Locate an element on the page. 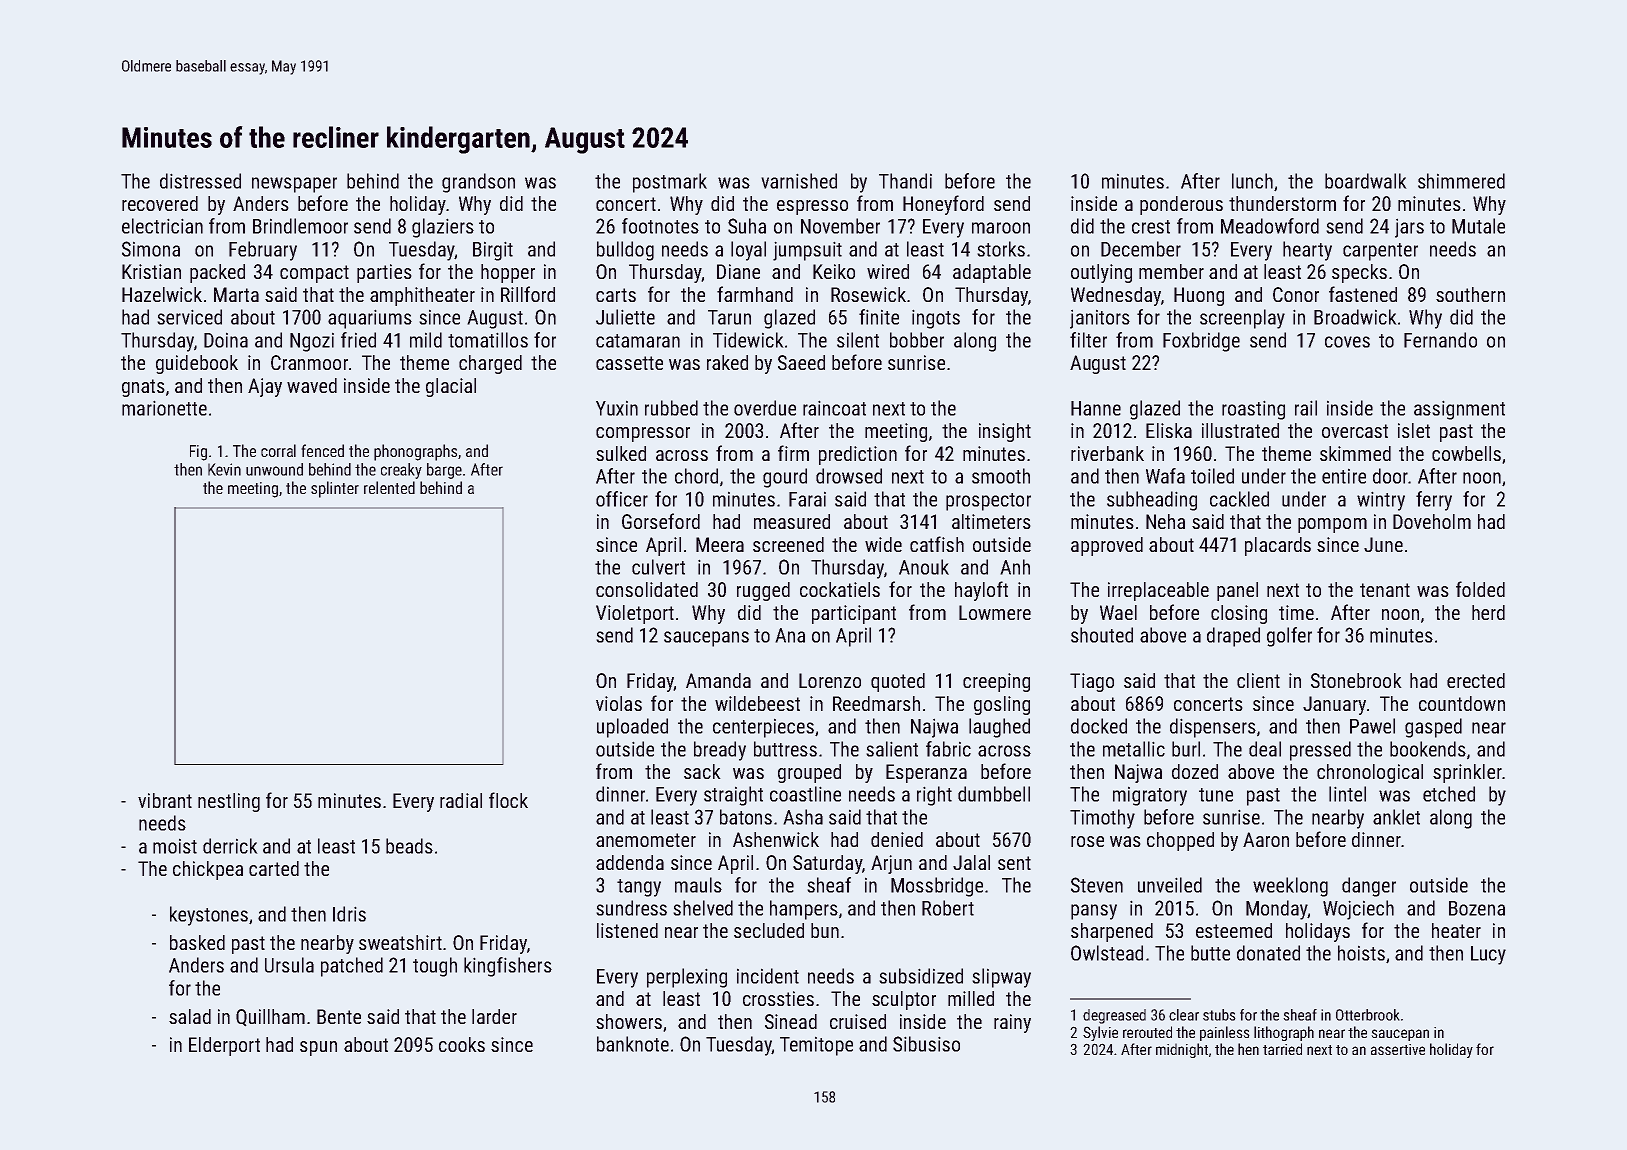 The image size is (1627, 1150). pompom is located at coordinates (1332, 525).
